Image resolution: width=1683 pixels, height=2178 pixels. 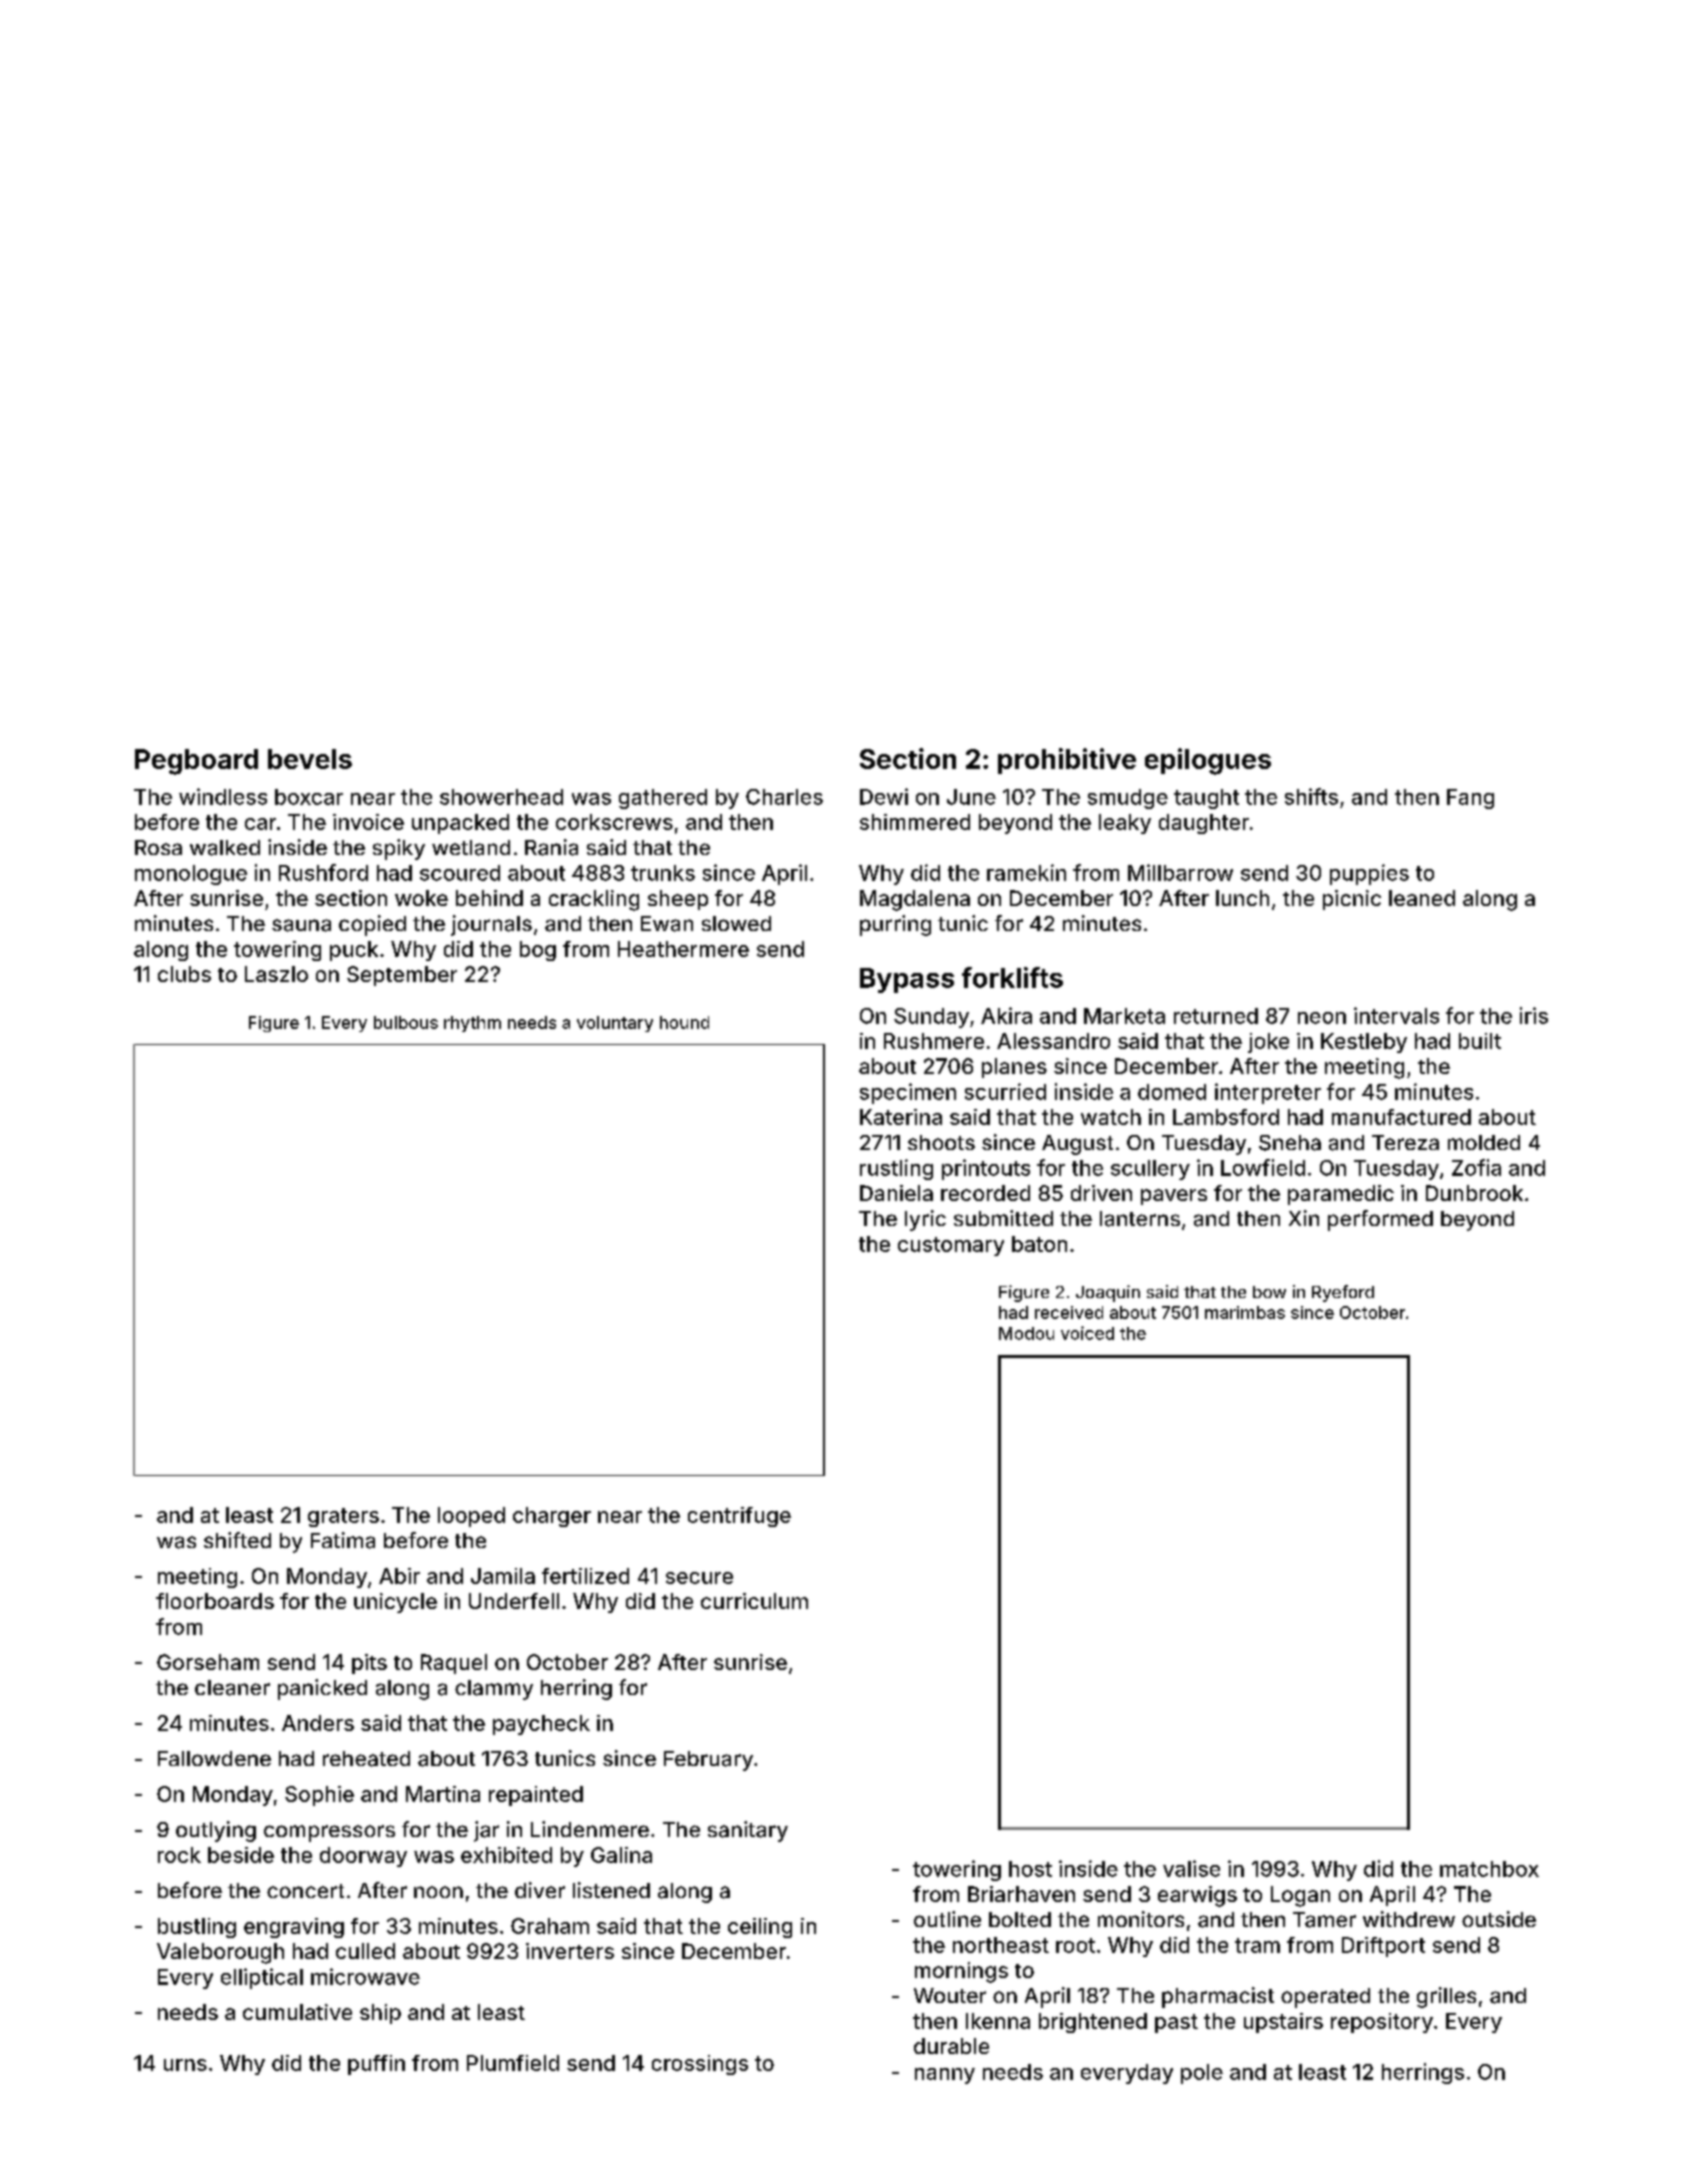 I want to click on outlying, so click(x=216, y=1831).
